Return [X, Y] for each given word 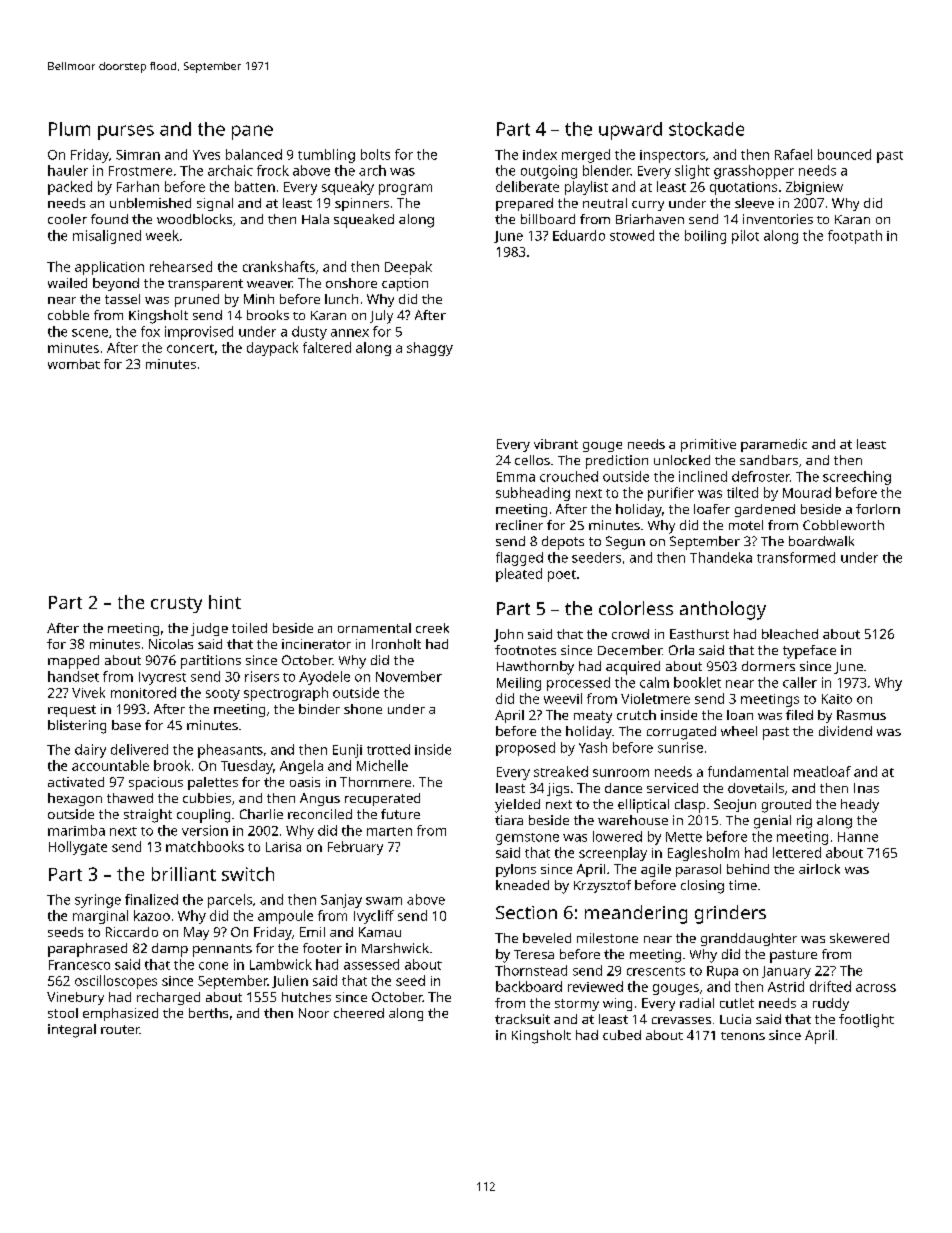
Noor [314, 1013]
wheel [739, 731]
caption [405, 284]
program [405, 189]
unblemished [150, 203]
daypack [272, 349]
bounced [844, 154]
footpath [855, 237]
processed [578, 684]
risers [262, 676]
